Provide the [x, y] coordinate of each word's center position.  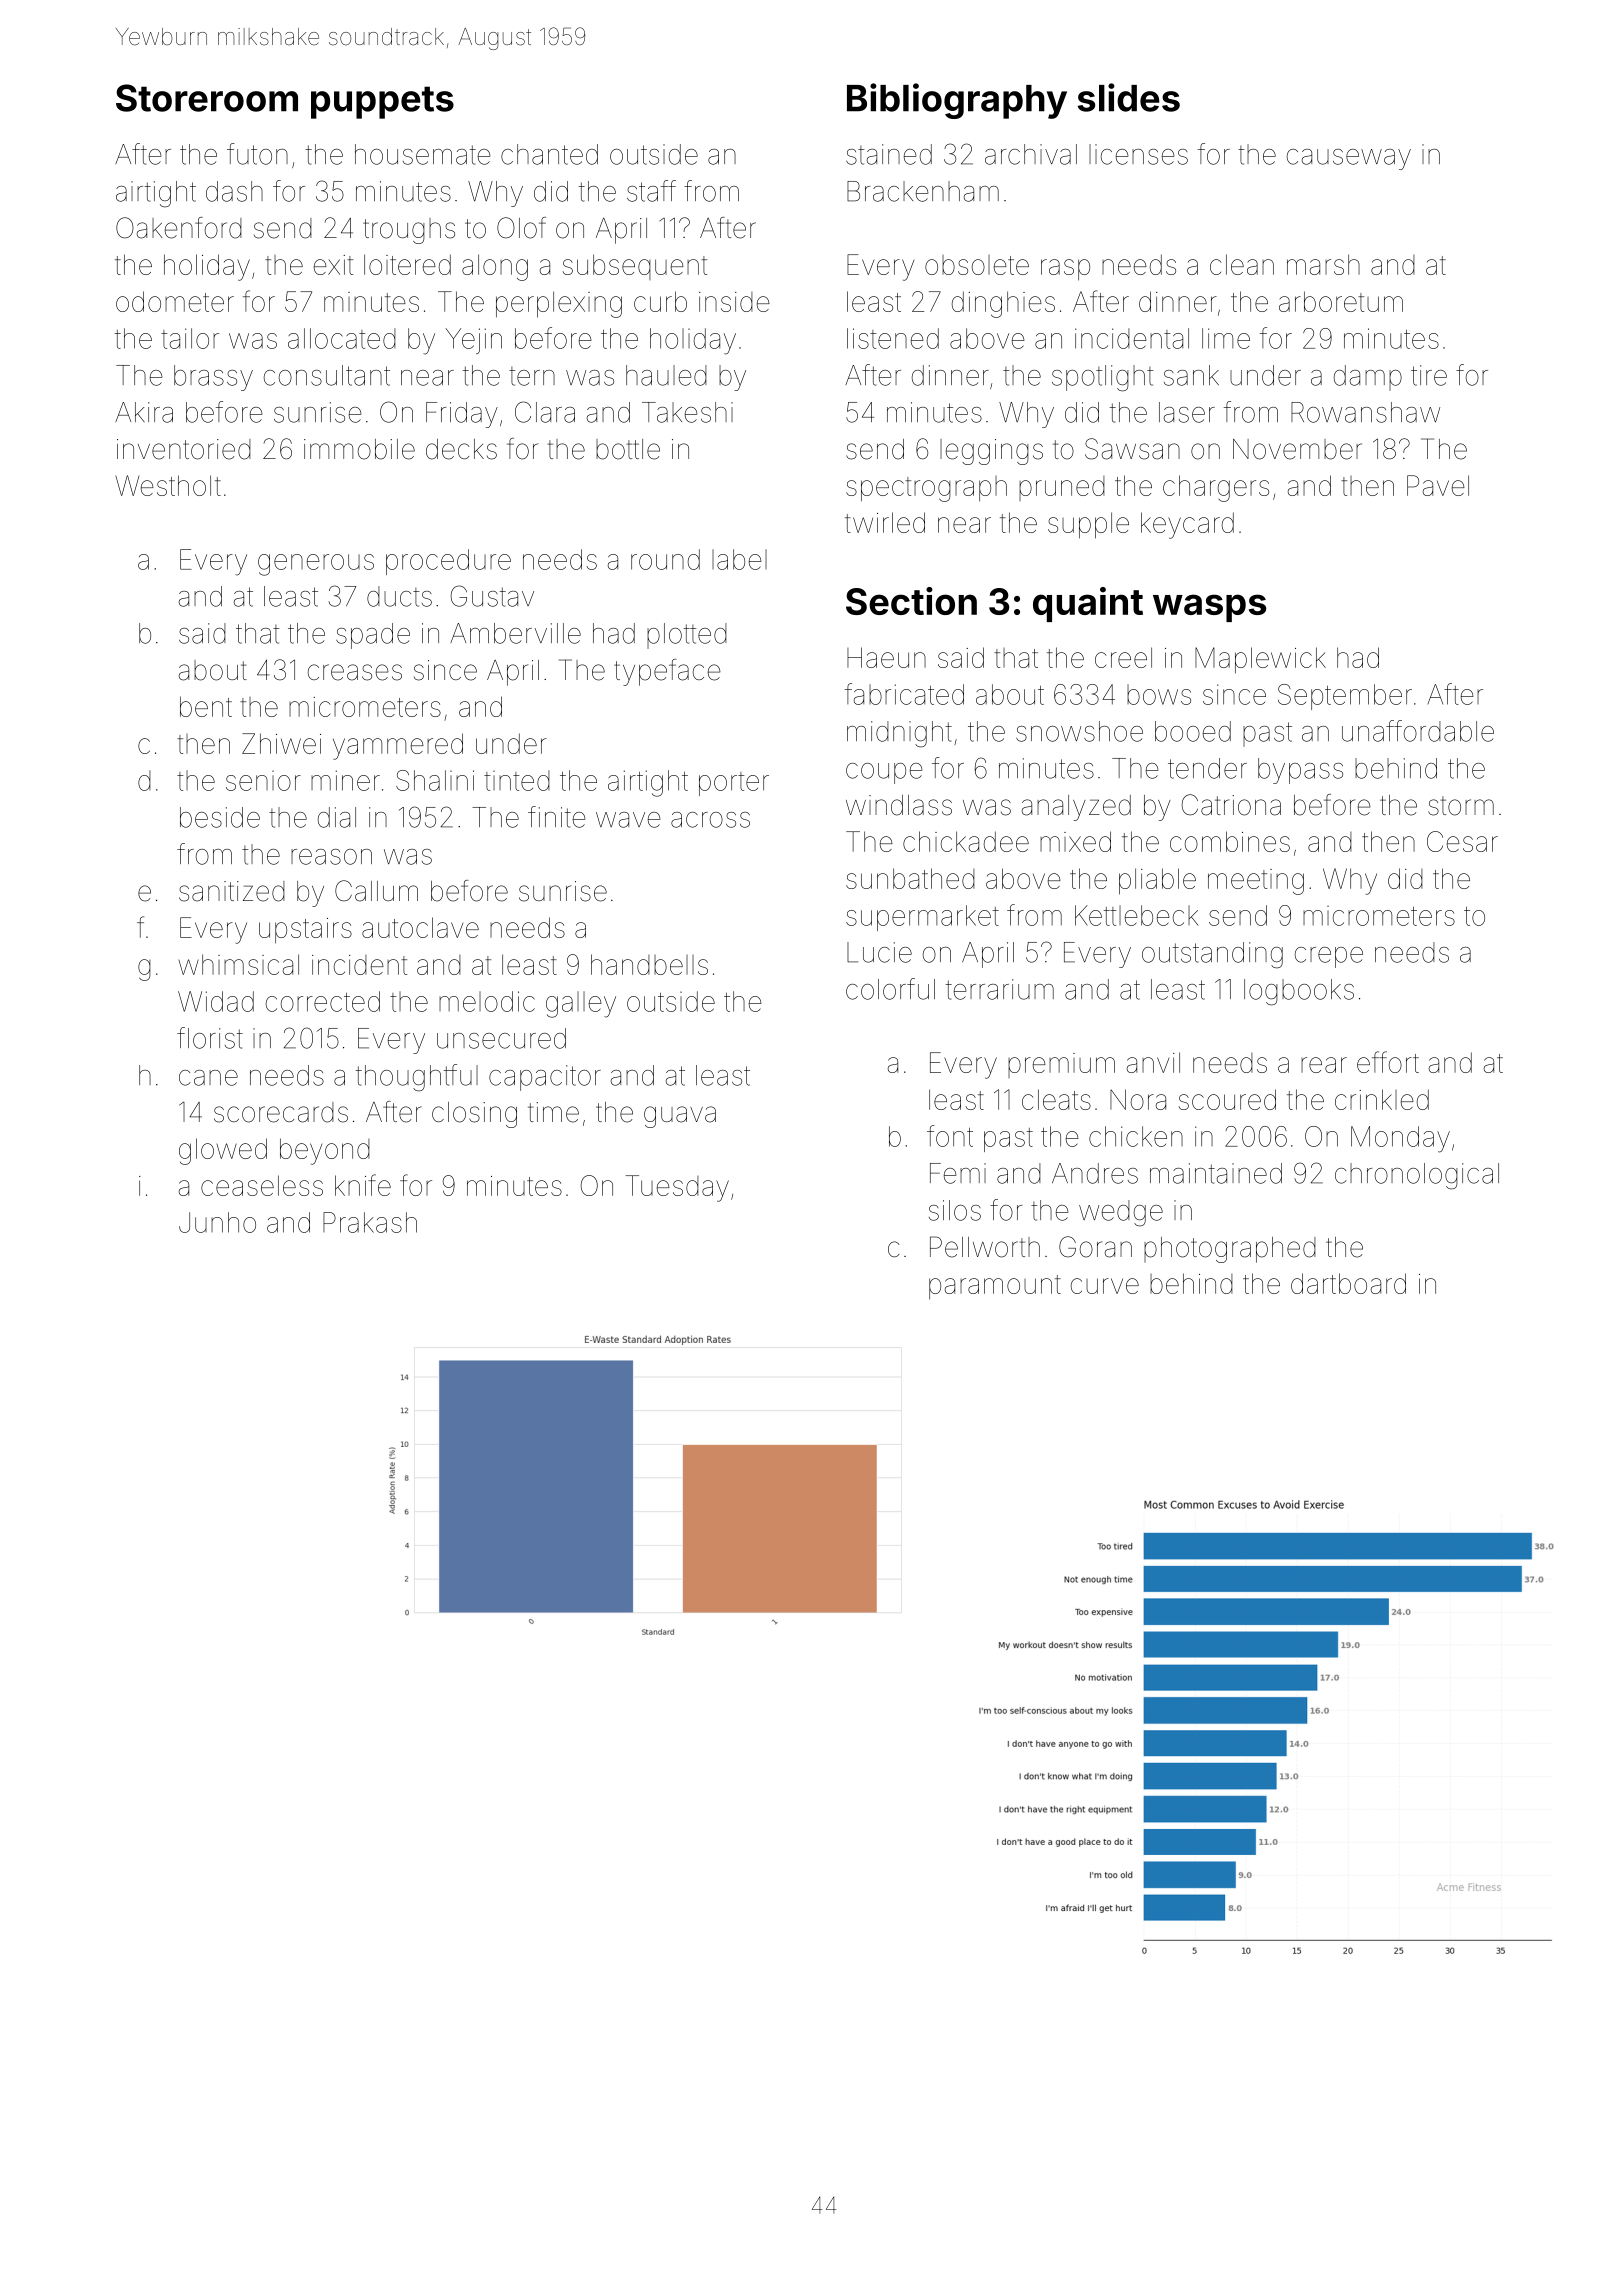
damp [1368, 378]
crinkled [1382, 1099]
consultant [327, 375]
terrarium [1000, 989]
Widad [216, 1001]
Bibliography [957, 101]
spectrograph [926, 489]
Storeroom [207, 98]
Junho [217, 1222]
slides [1129, 97]
